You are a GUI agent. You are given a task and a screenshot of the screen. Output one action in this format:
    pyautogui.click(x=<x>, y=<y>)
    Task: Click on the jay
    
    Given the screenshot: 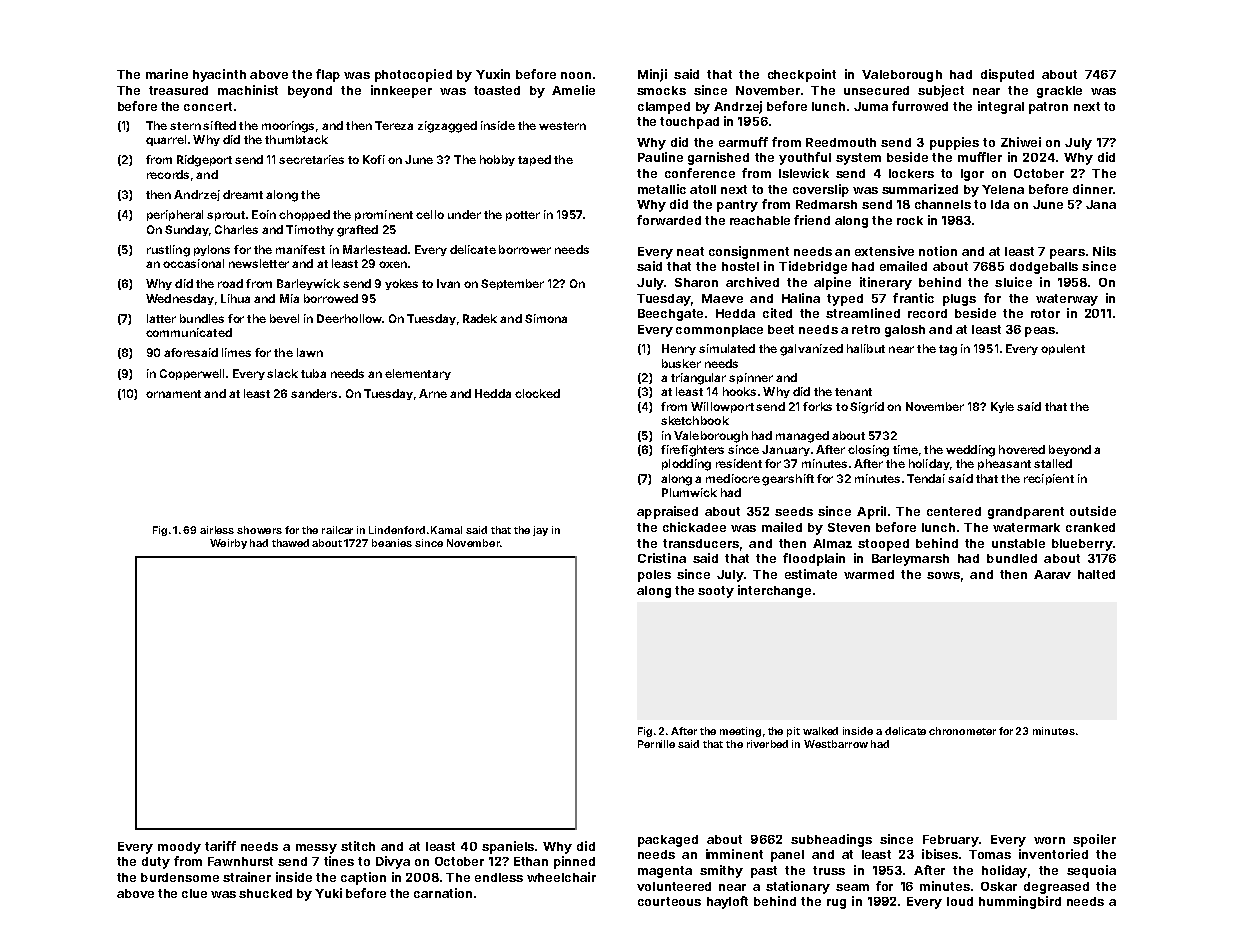 What is the action you would take?
    pyautogui.click(x=540, y=531)
